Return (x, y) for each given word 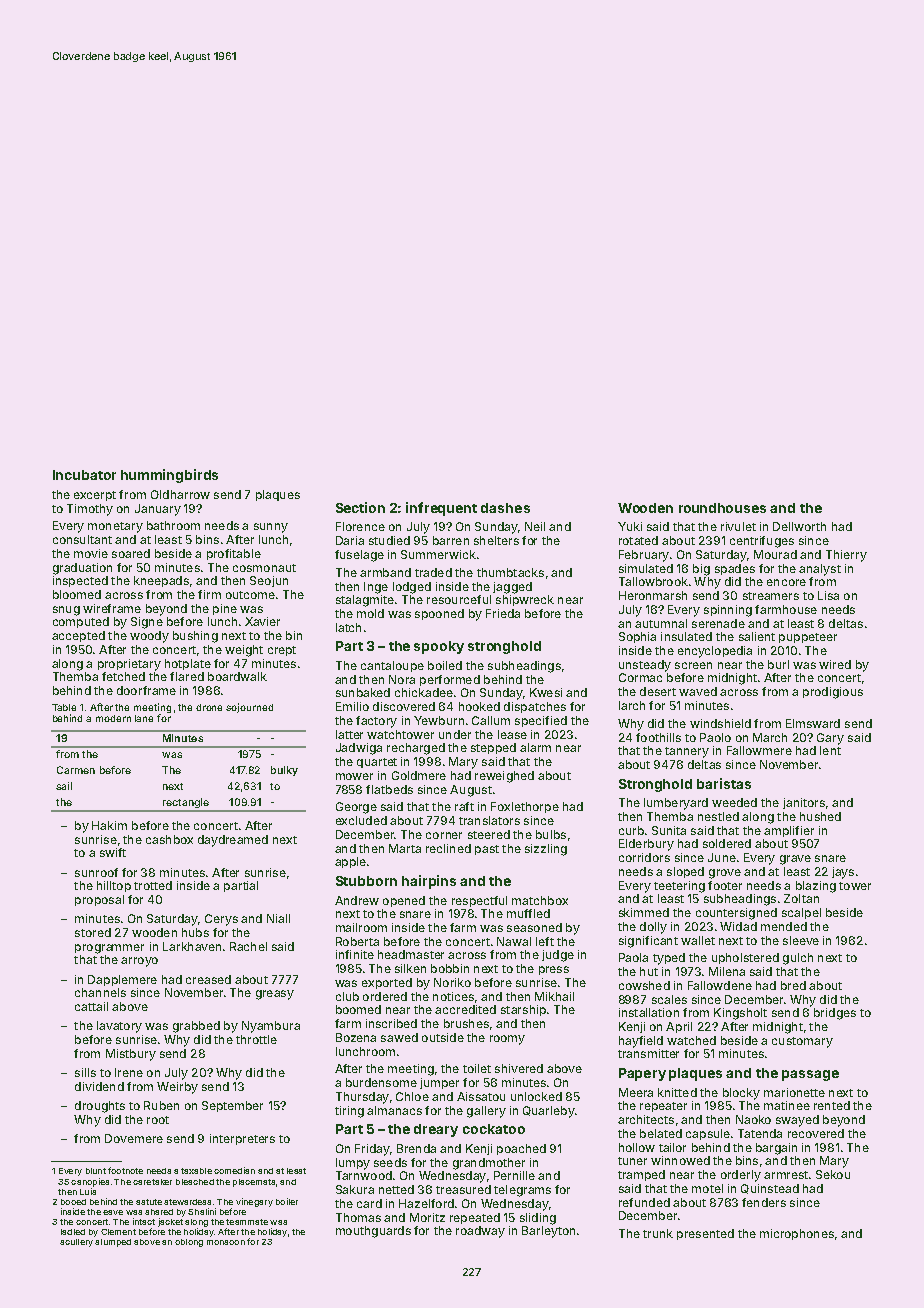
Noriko (452, 982)
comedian (234, 1170)
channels (100, 992)
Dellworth (799, 526)
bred (793, 985)
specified (541, 721)
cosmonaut (264, 568)
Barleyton (548, 1232)
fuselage (359, 556)
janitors (804, 803)
